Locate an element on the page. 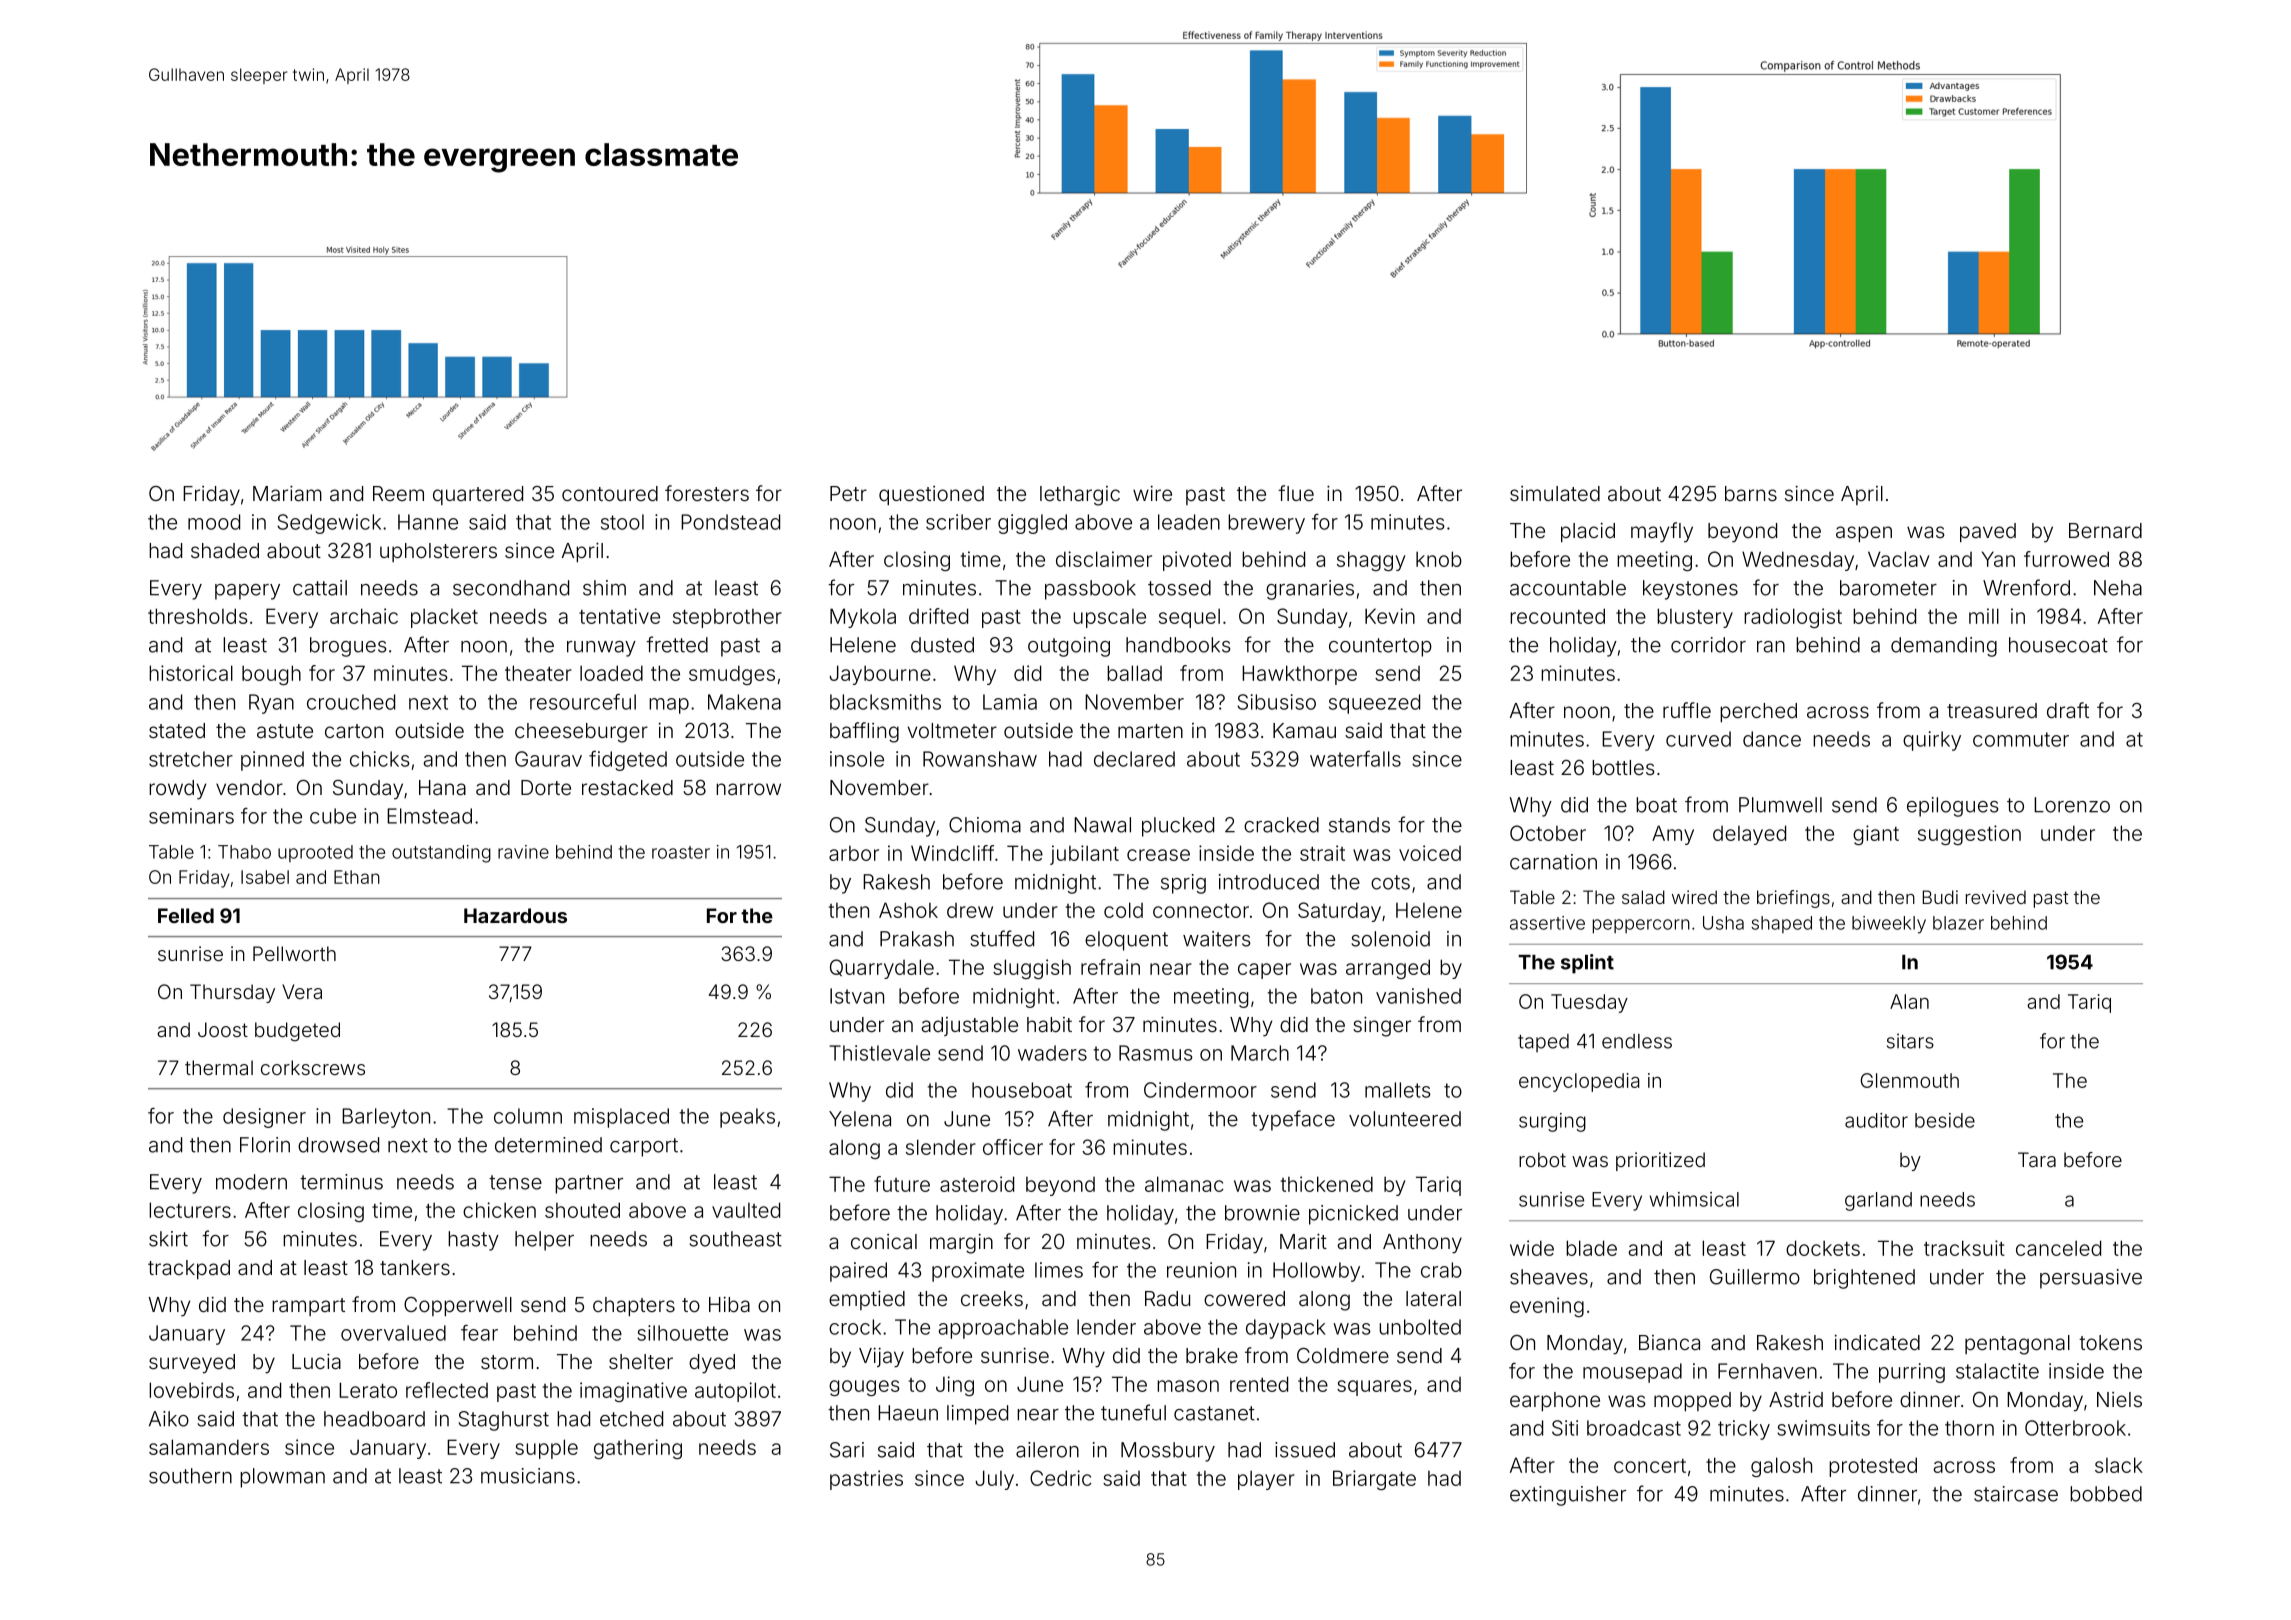 This page has height=1620, width=2291. Marit is located at coordinates (1303, 1241).
